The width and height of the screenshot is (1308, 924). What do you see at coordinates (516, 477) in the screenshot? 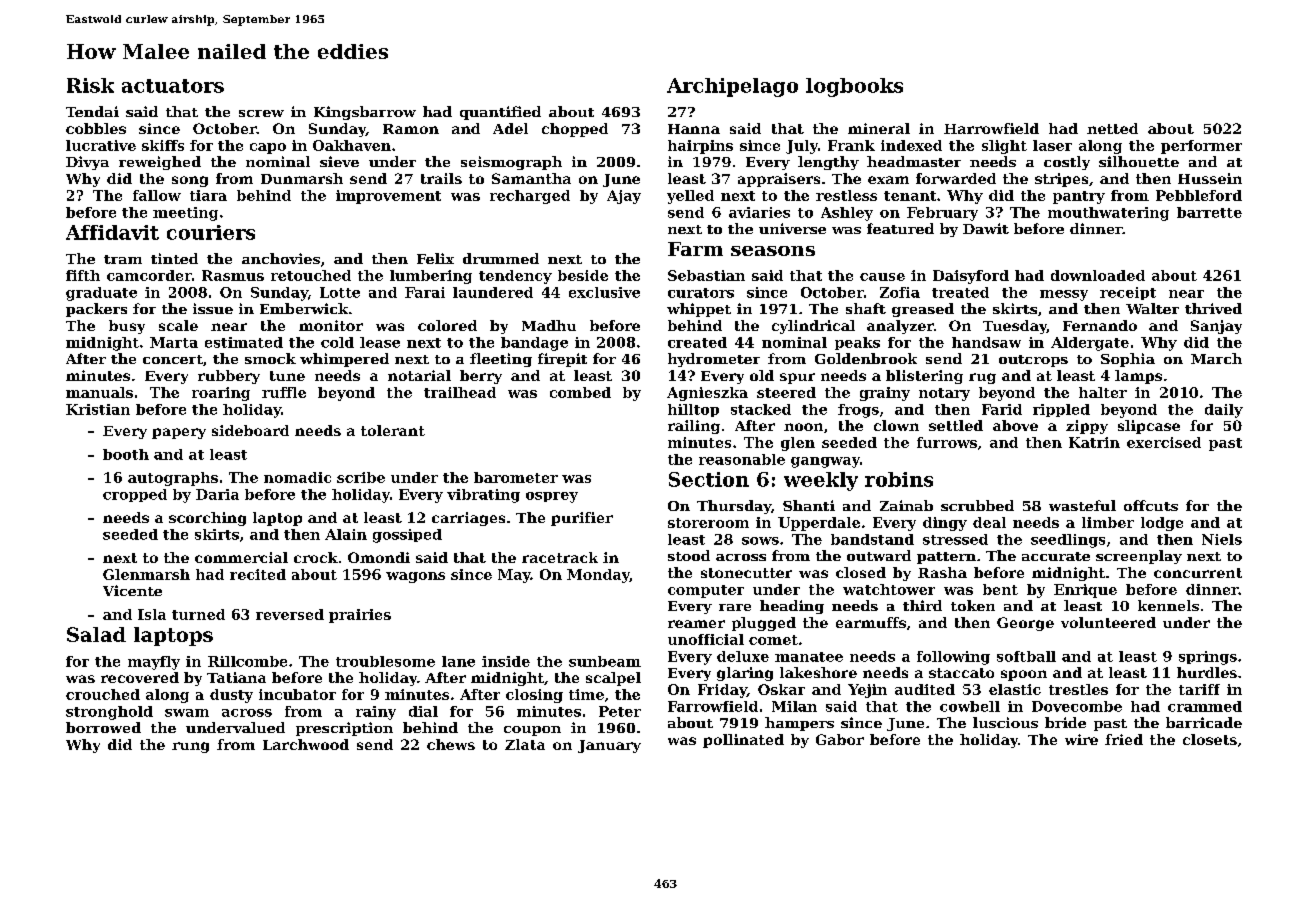
I see `barometer` at bounding box center [516, 477].
